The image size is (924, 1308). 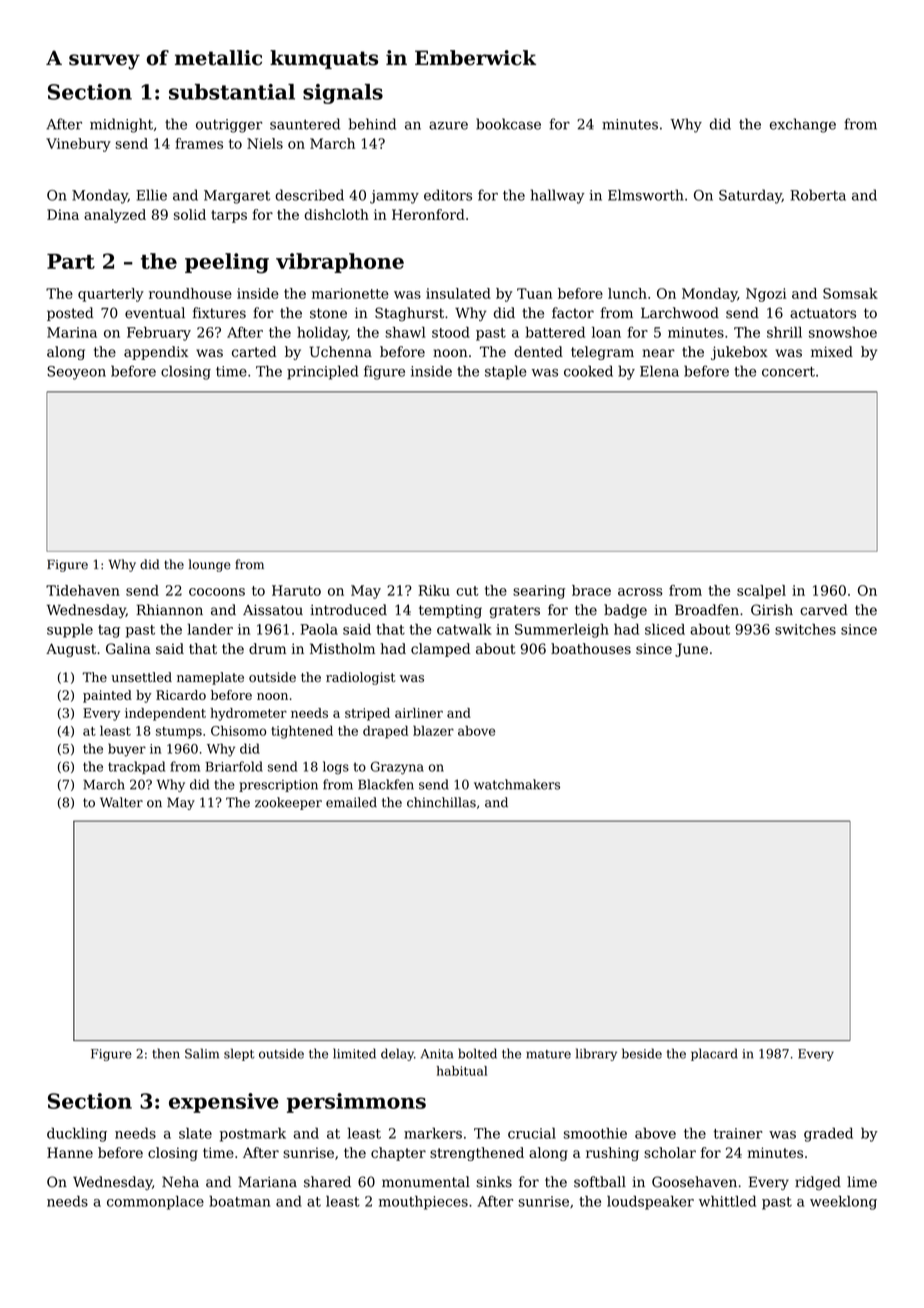 I want to click on clamped, so click(x=440, y=650).
